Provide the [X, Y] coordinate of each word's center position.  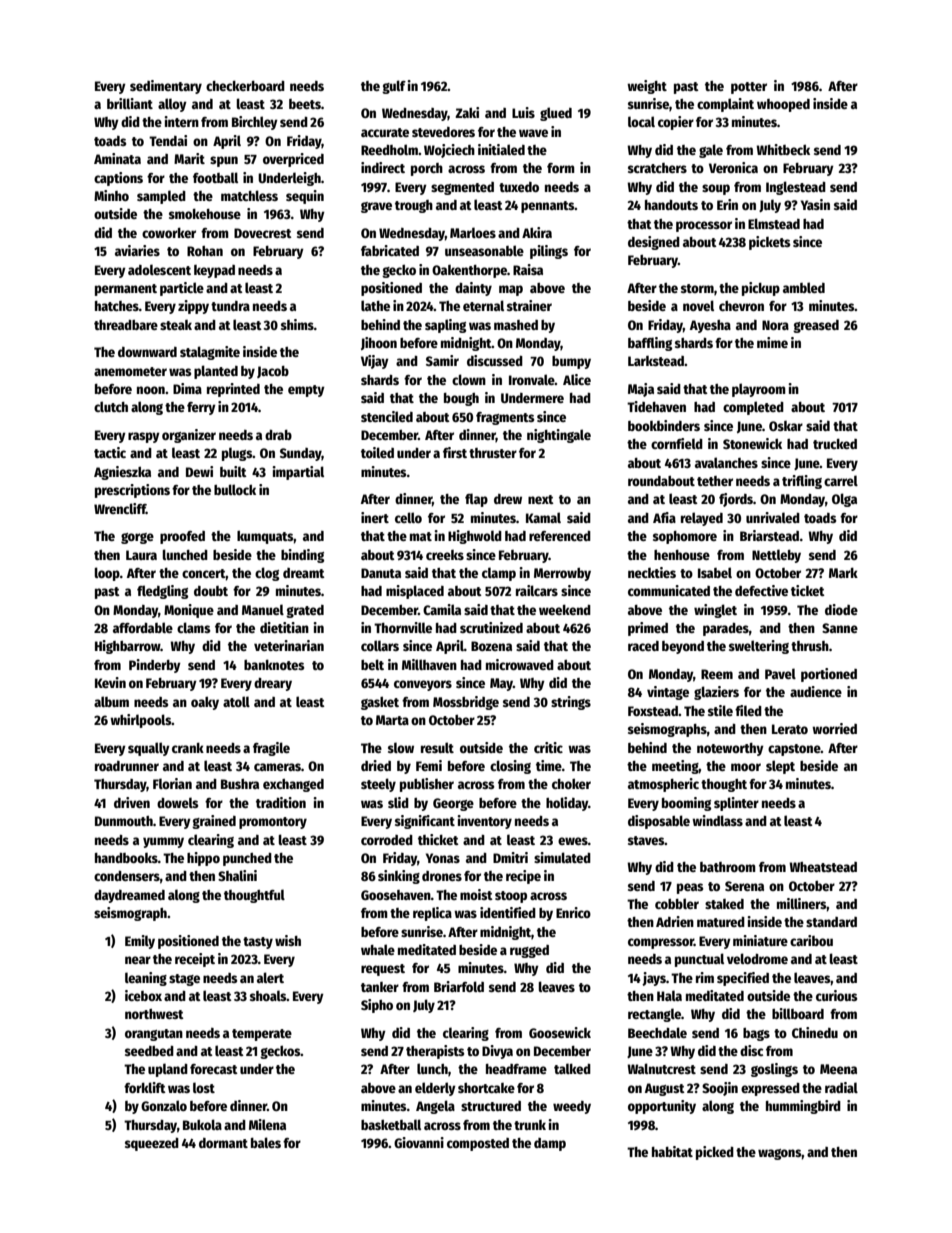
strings [571, 703]
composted [478, 1144]
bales [266, 1142]
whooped [783, 105]
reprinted [233, 390]
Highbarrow [128, 647]
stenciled [387, 416]
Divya [497, 1052]
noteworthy [730, 749]
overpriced [293, 160]
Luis [523, 112]
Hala [669, 995]
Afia [664, 517]
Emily [140, 942]
